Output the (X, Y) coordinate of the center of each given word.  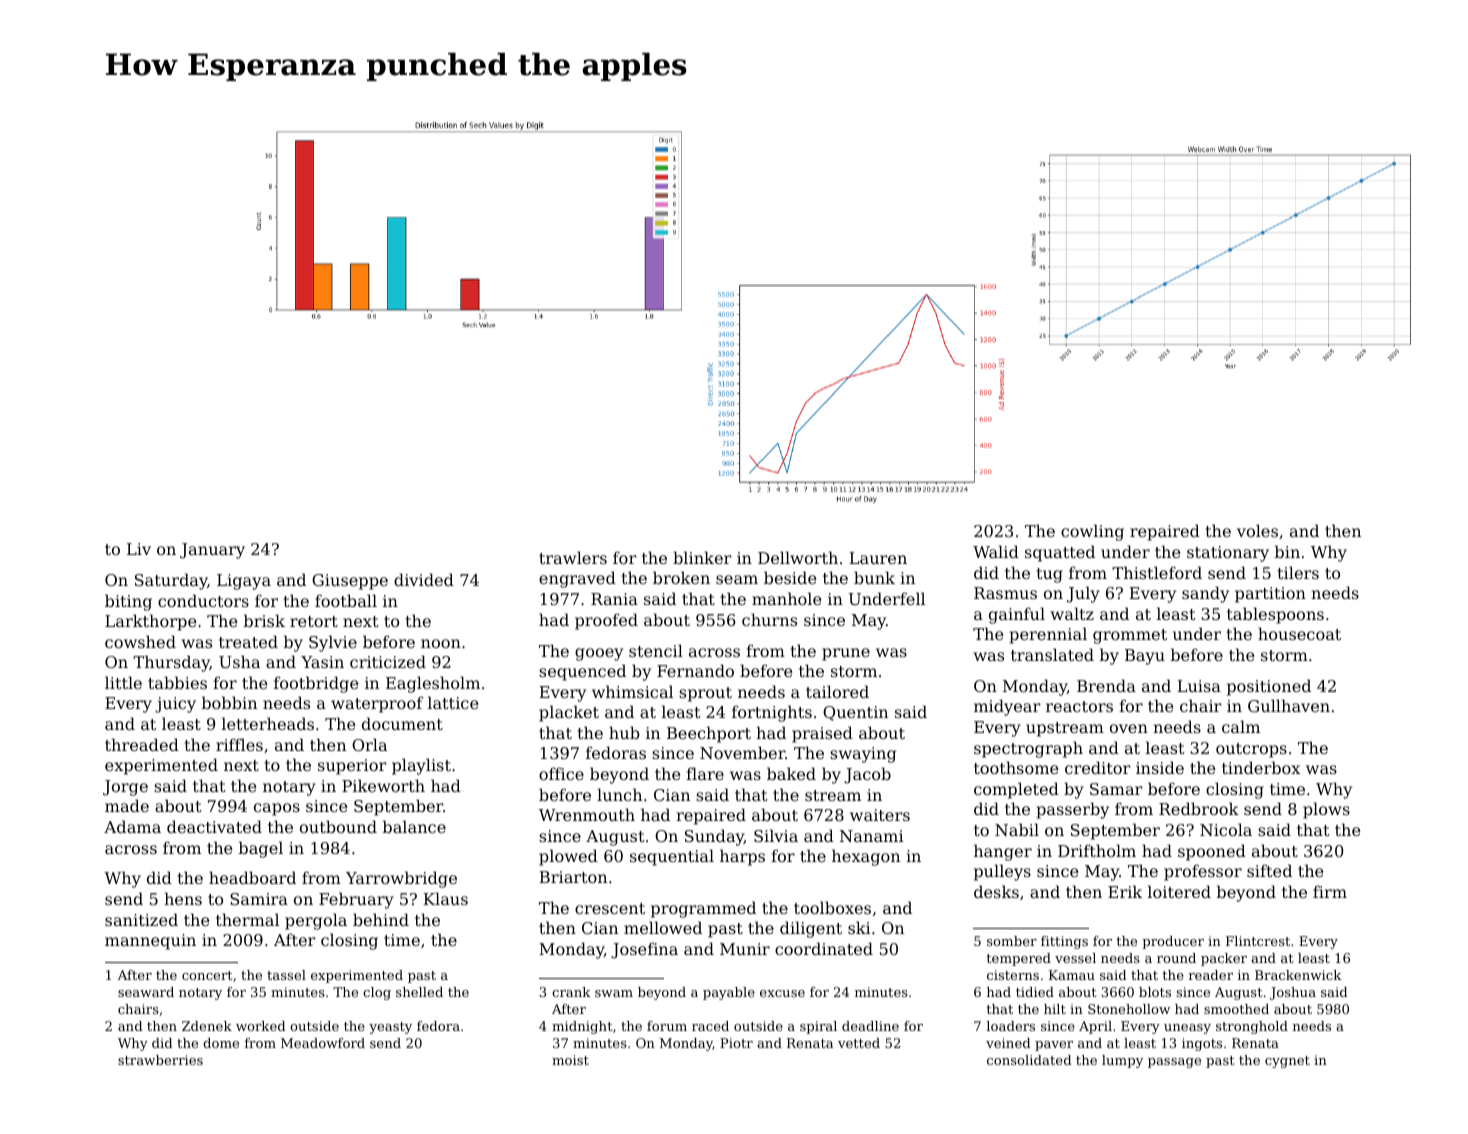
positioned (1269, 687)
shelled (419, 992)
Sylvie (333, 643)
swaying (863, 755)
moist (570, 1060)
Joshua (1293, 993)
